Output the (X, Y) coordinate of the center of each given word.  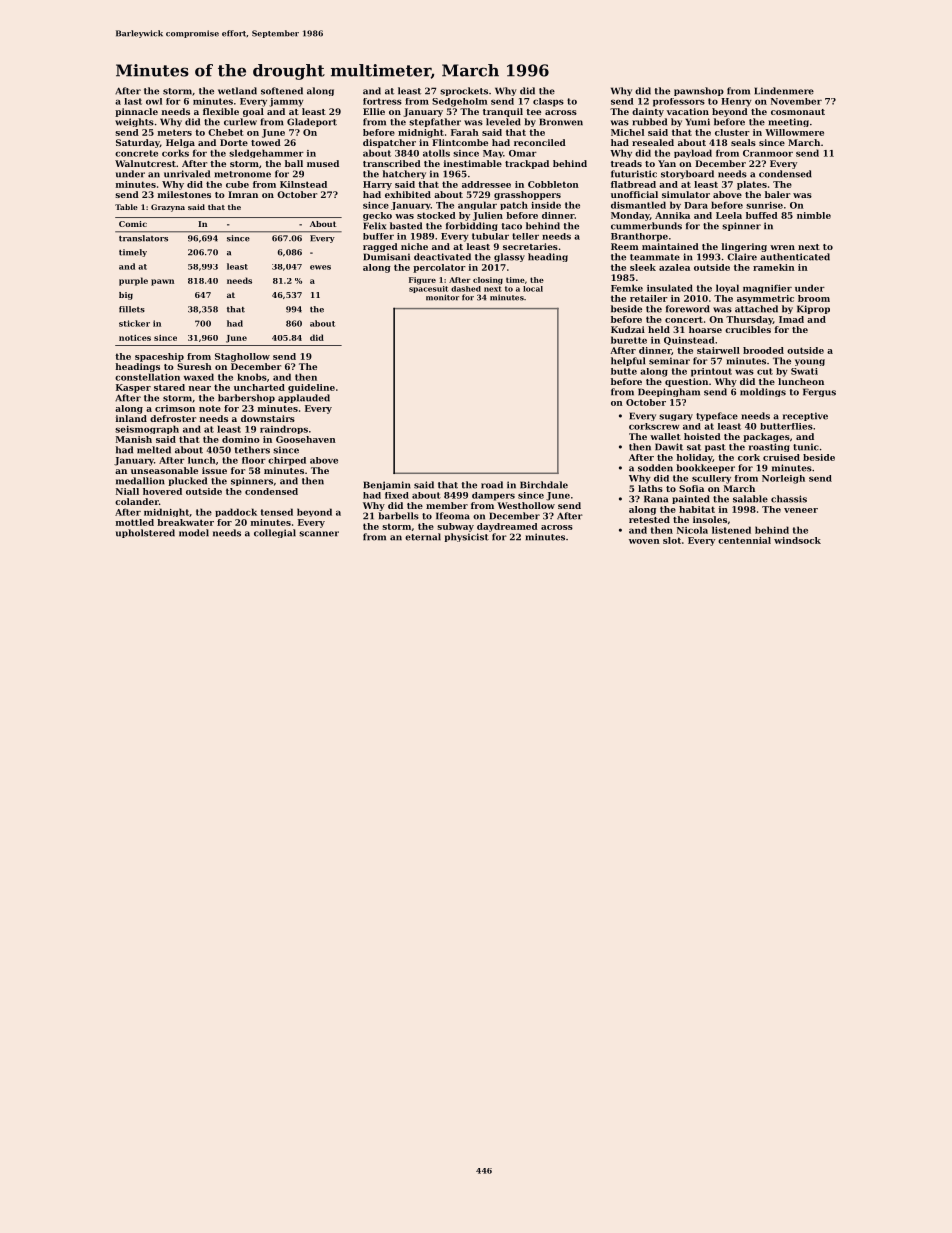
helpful (628, 361)
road (492, 485)
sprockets (464, 91)
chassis (789, 499)
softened (282, 91)
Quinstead (689, 340)
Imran (243, 194)
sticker (134, 323)
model (194, 533)
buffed (762, 215)
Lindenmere (784, 91)
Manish (134, 439)
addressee (486, 184)
